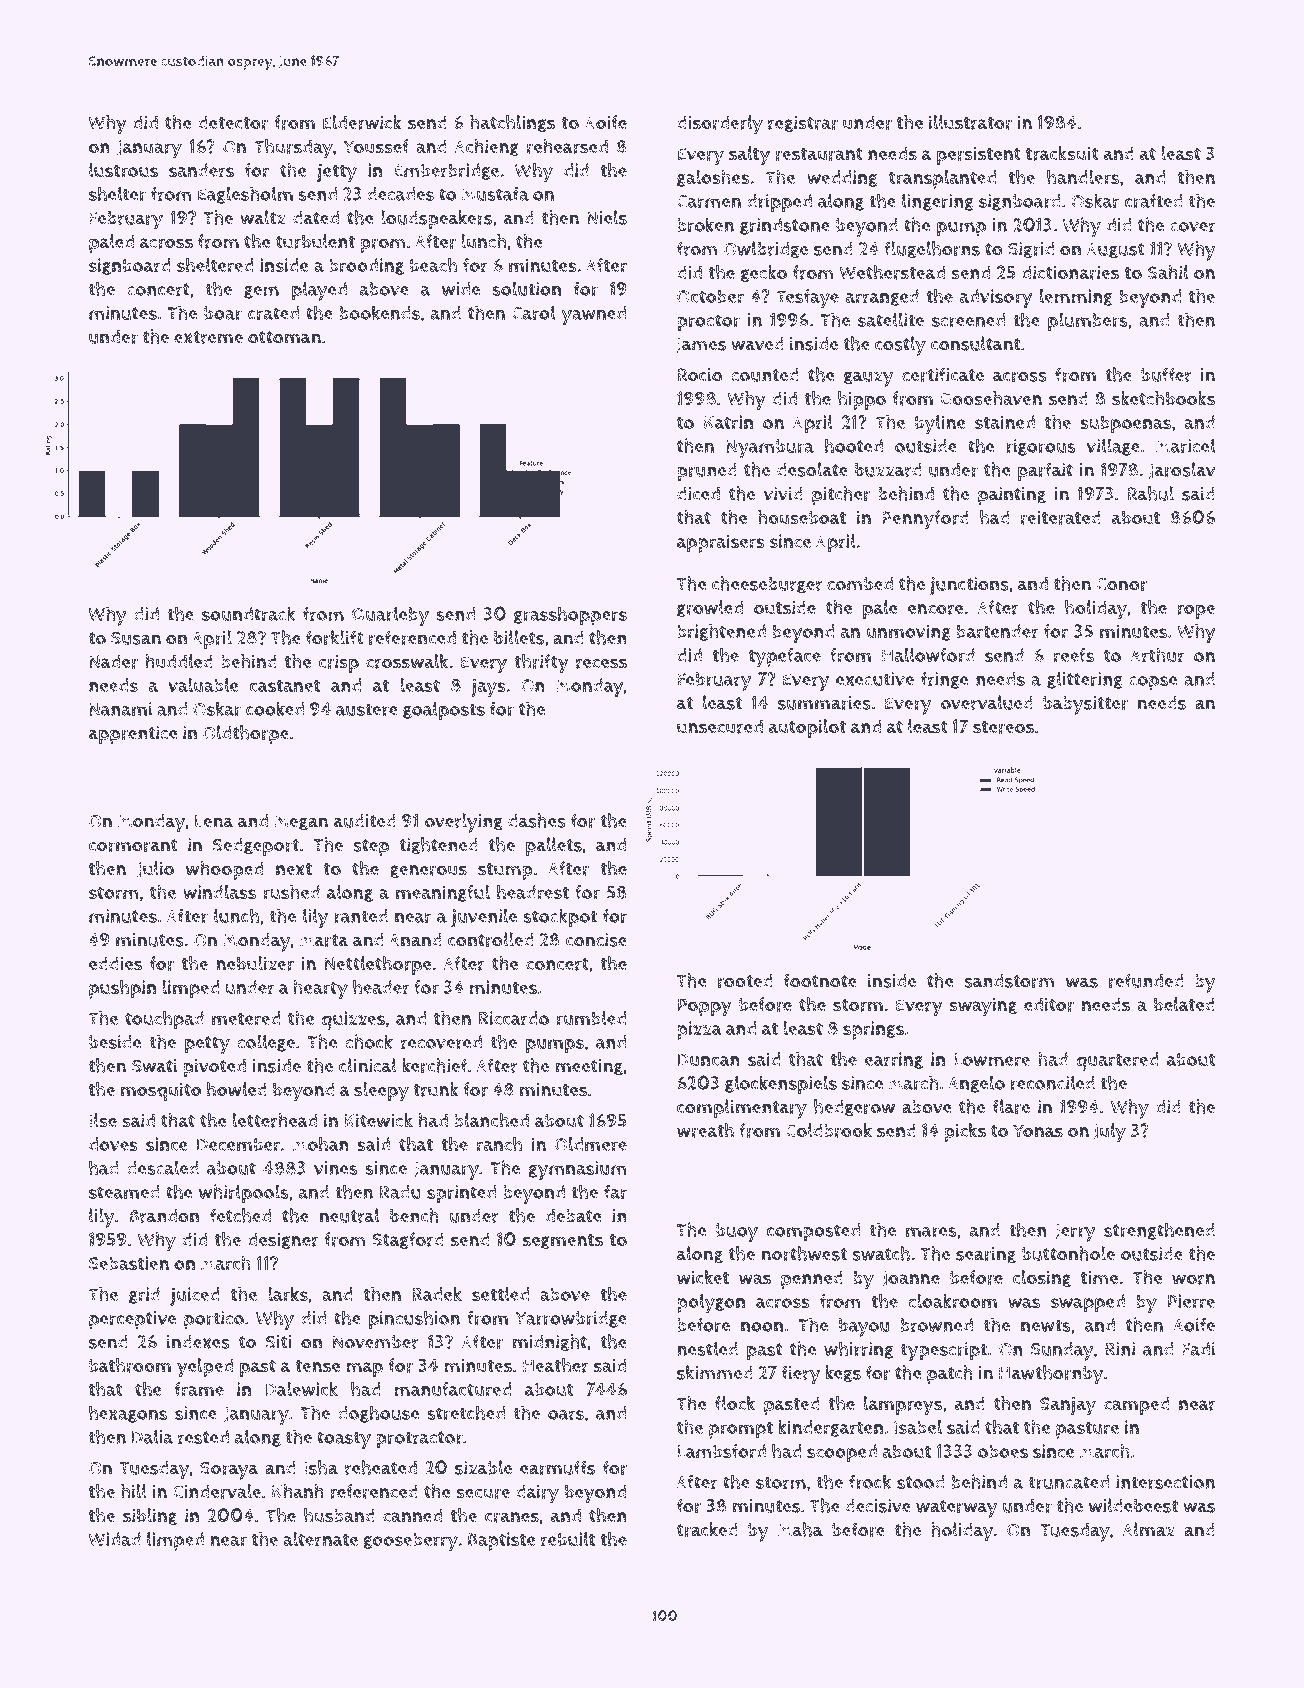 The height and width of the image is (1688, 1304). What do you see at coordinates (246, 1018) in the image?
I see `metered` at bounding box center [246, 1018].
